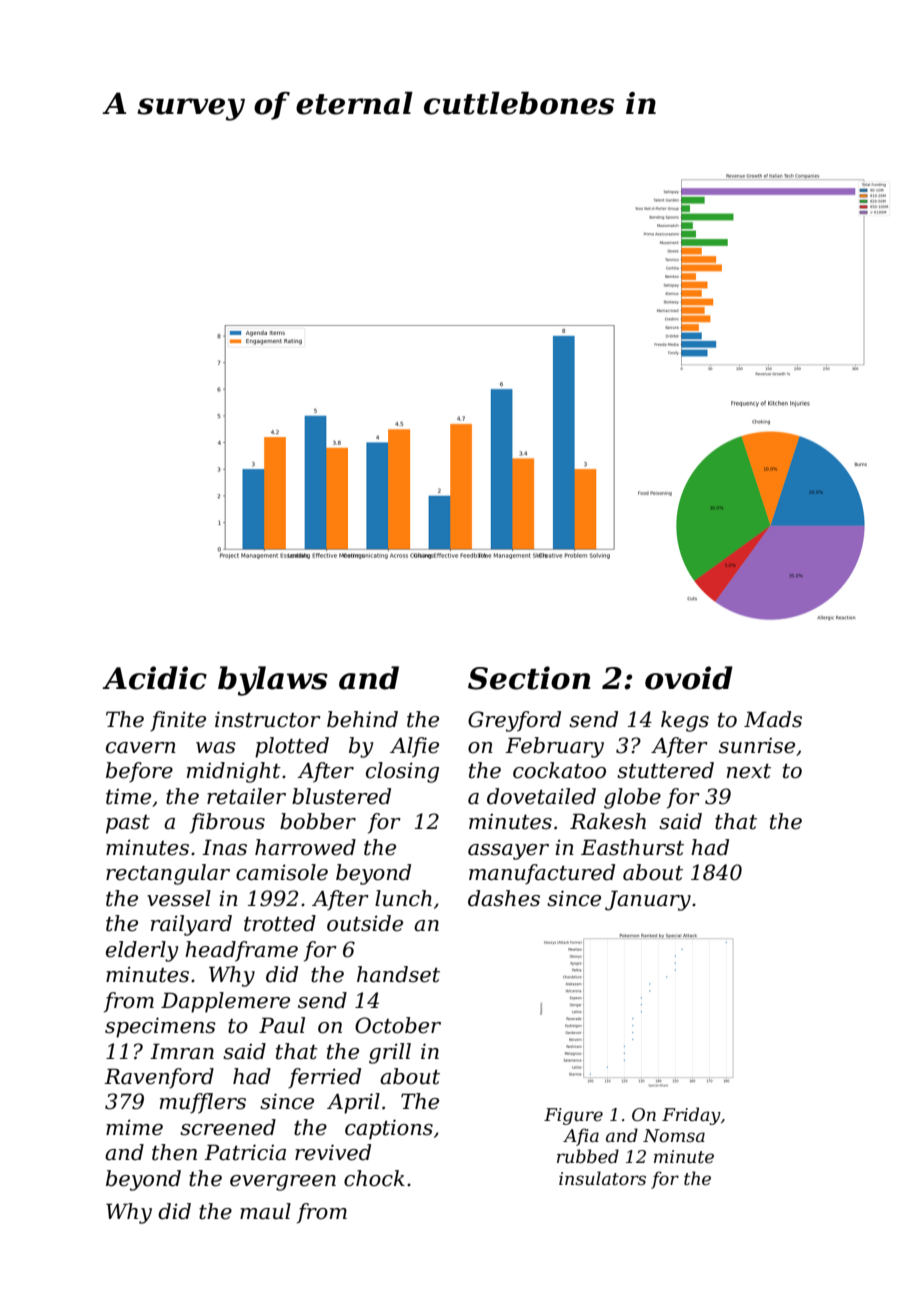  What do you see at coordinates (514, 721) in the page?
I see `Greyford` at bounding box center [514, 721].
